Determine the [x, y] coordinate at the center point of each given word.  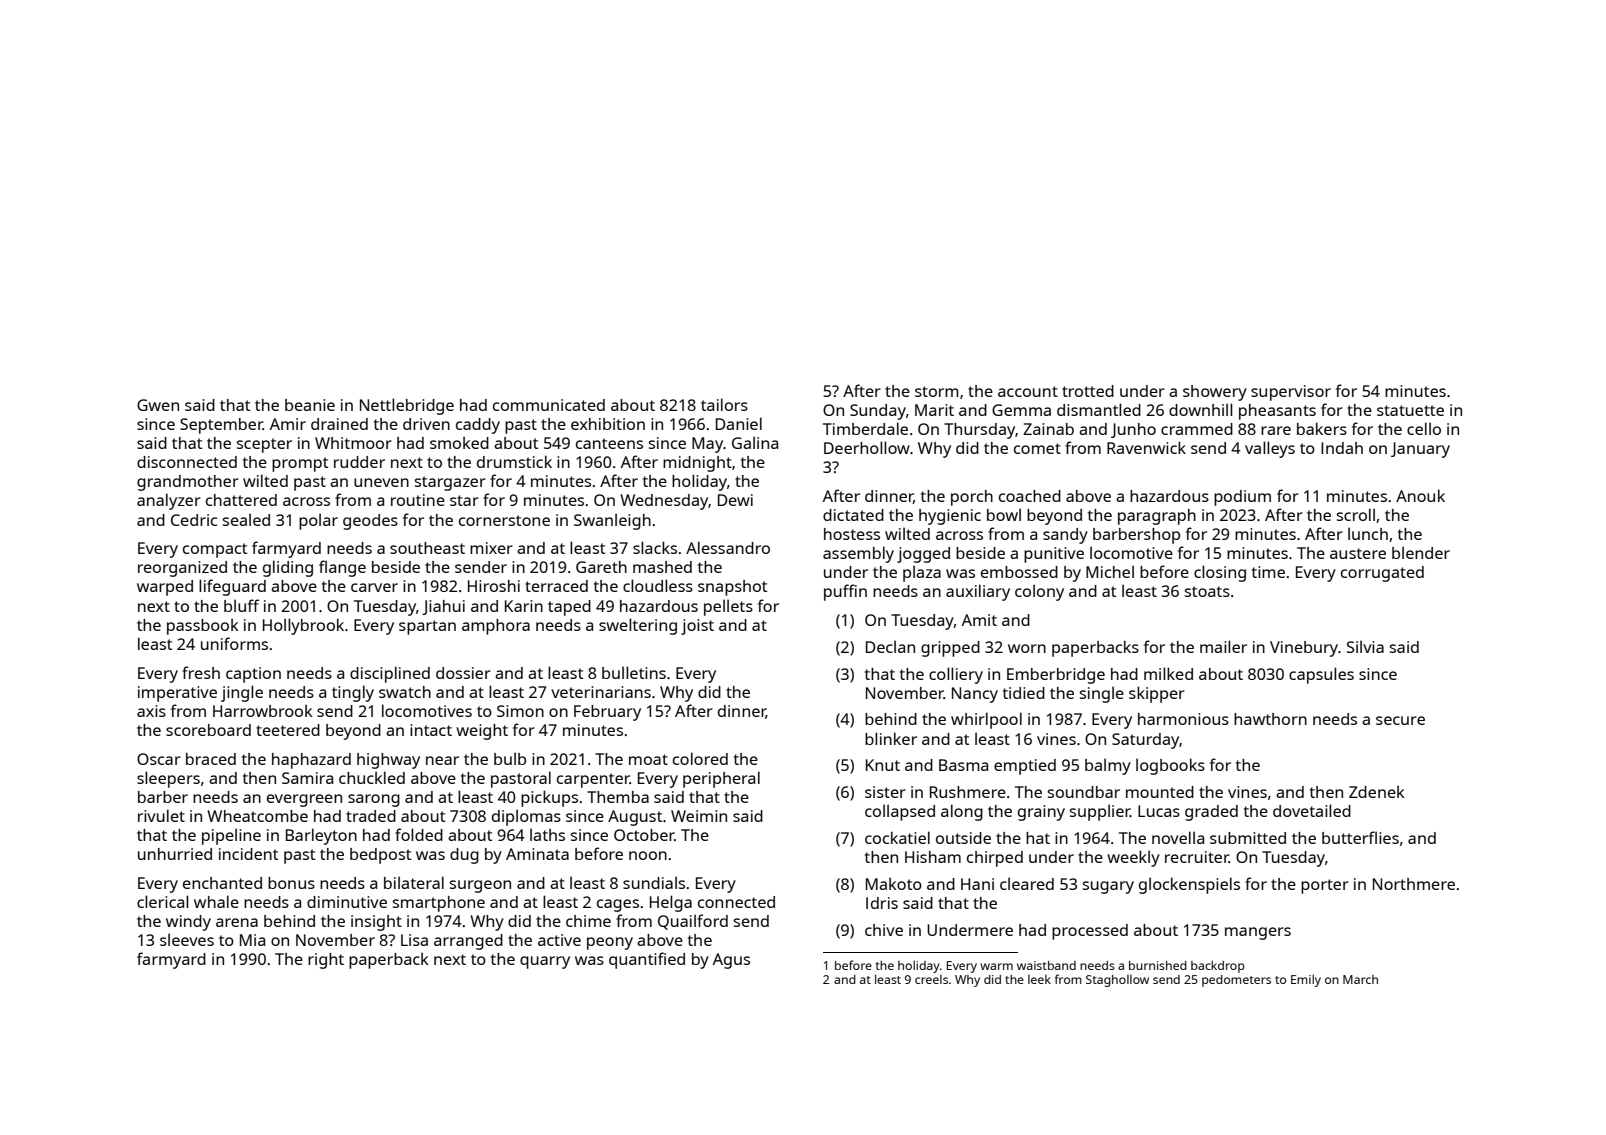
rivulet [161, 815]
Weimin [699, 816]
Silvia [1365, 646]
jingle [242, 693]
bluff [241, 605]
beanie [310, 405]
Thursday [979, 431]
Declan [890, 646]
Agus [731, 961]
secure [1400, 720]
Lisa [414, 940]
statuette [1410, 410]
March [1360, 979]
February [607, 713]
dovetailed [1312, 810]
